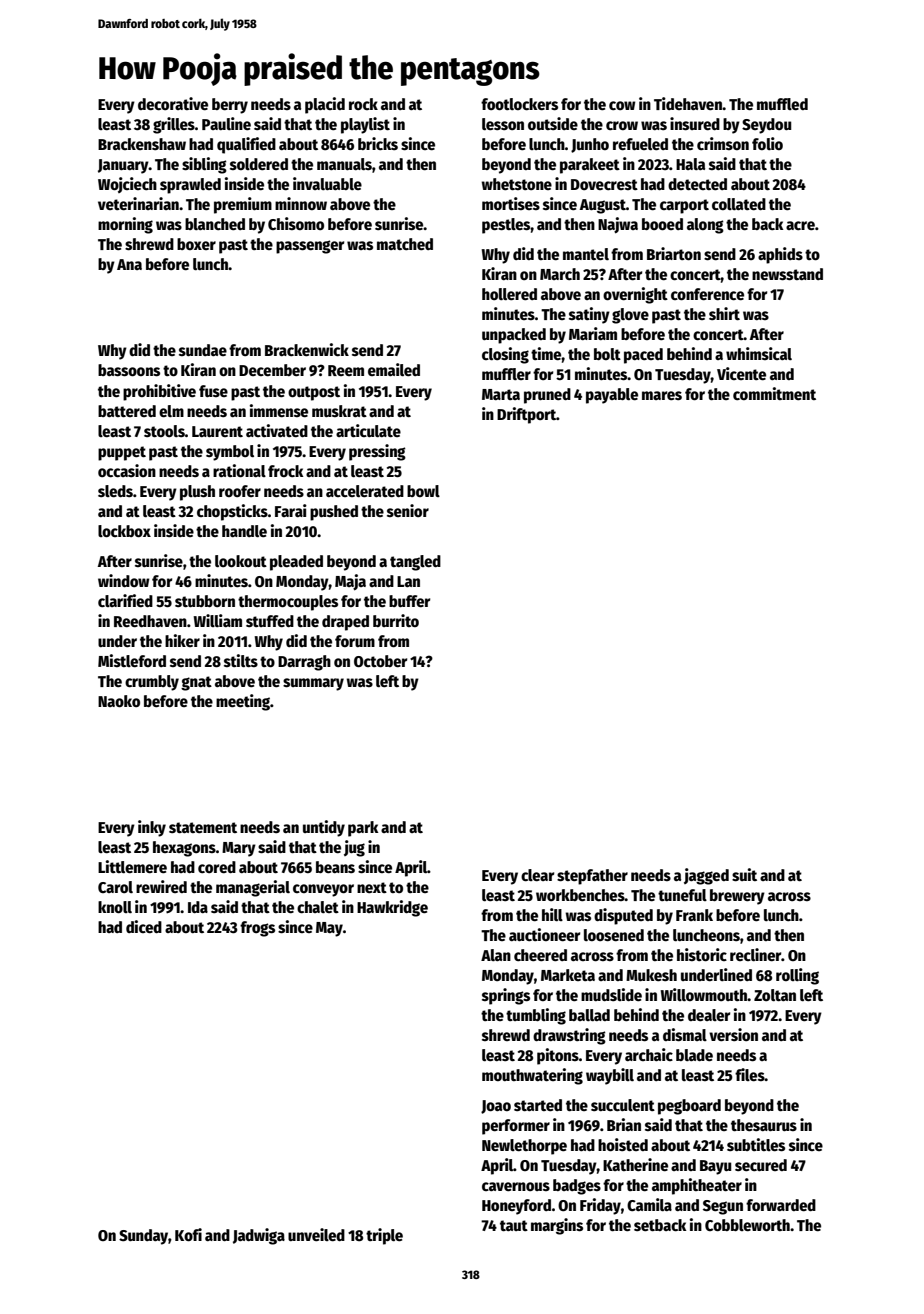 Image resolution: width=924 pixels, height=1314 pixels. What do you see at coordinates (215, 224) in the page?
I see `blanched` at bounding box center [215, 224].
